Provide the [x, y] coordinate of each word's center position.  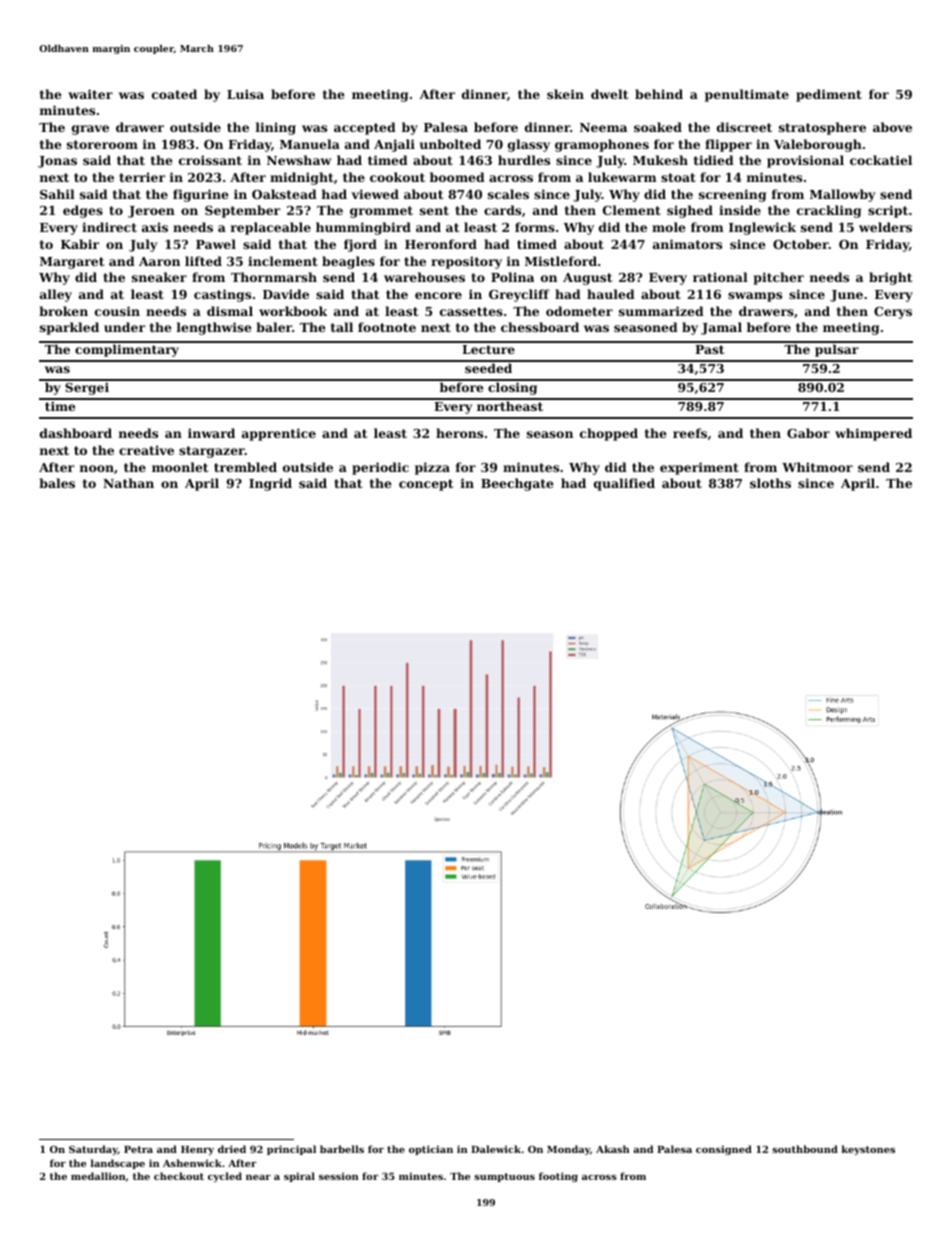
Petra [138, 1149]
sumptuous [504, 1177]
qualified [624, 484]
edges [83, 211]
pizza [432, 468]
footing [558, 1177]
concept [426, 485]
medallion [98, 1176]
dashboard [76, 433]
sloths [770, 483]
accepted [365, 128]
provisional [805, 161]
